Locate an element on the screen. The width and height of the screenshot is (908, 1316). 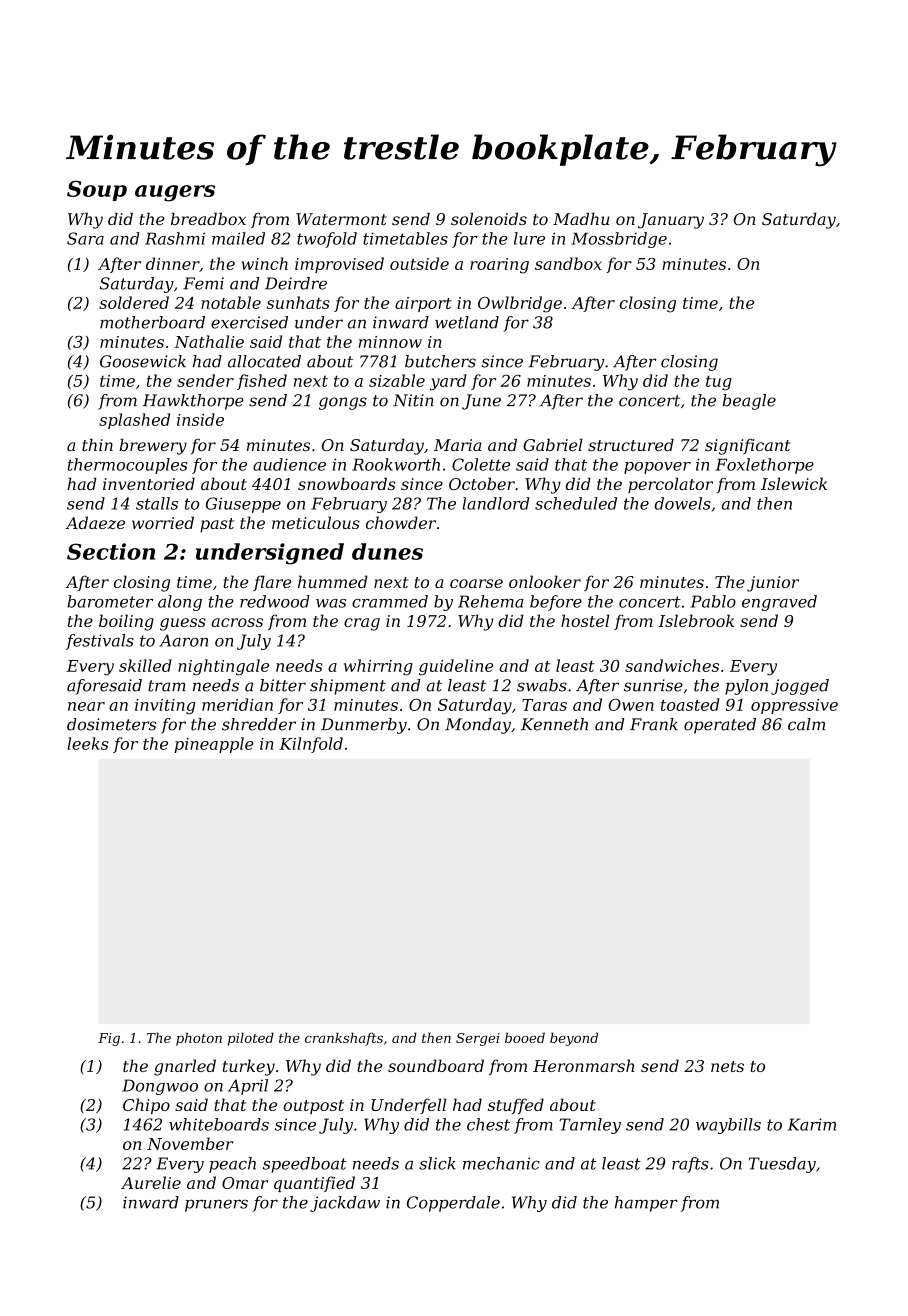
pineapple is located at coordinates (214, 745).
